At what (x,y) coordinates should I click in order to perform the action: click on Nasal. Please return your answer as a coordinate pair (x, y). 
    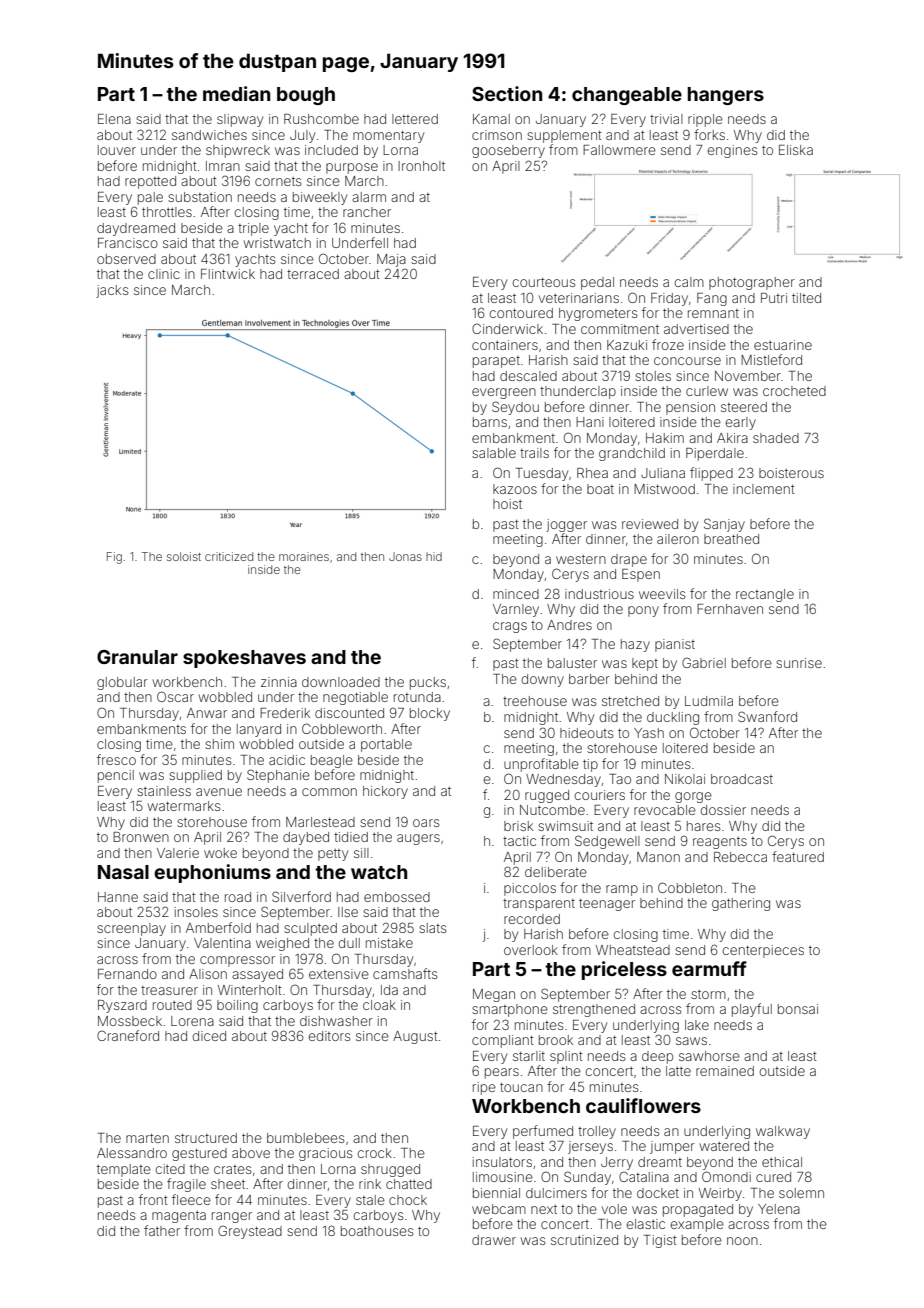
    Looking at the image, I should click on (123, 872).
